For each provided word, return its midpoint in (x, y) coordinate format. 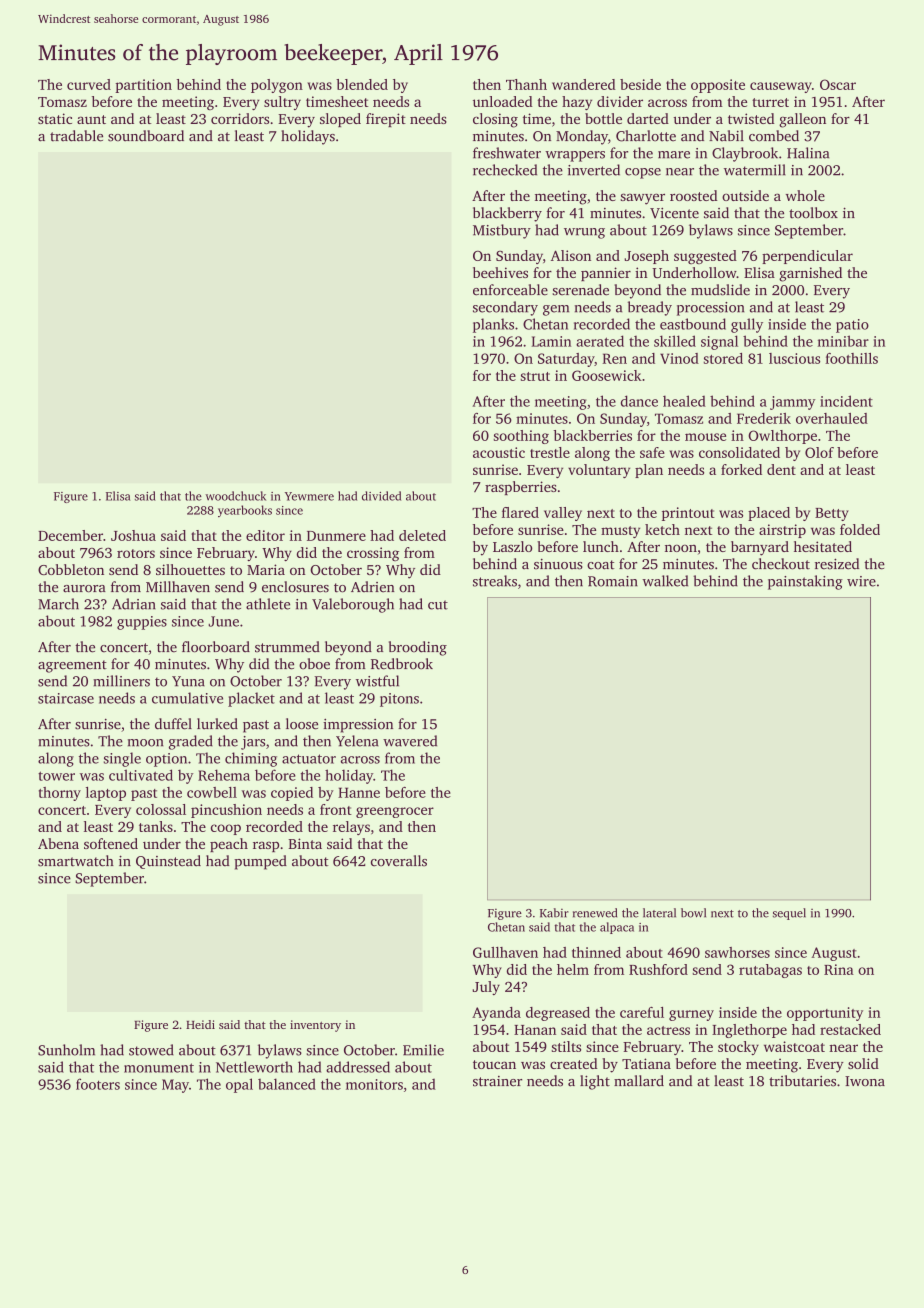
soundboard (146, 136)
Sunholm (66, 1050)
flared (520, 512)
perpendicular (807, 257)
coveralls (399, 861)
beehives (500, 272)
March (58, 604)
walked (665, 581)
